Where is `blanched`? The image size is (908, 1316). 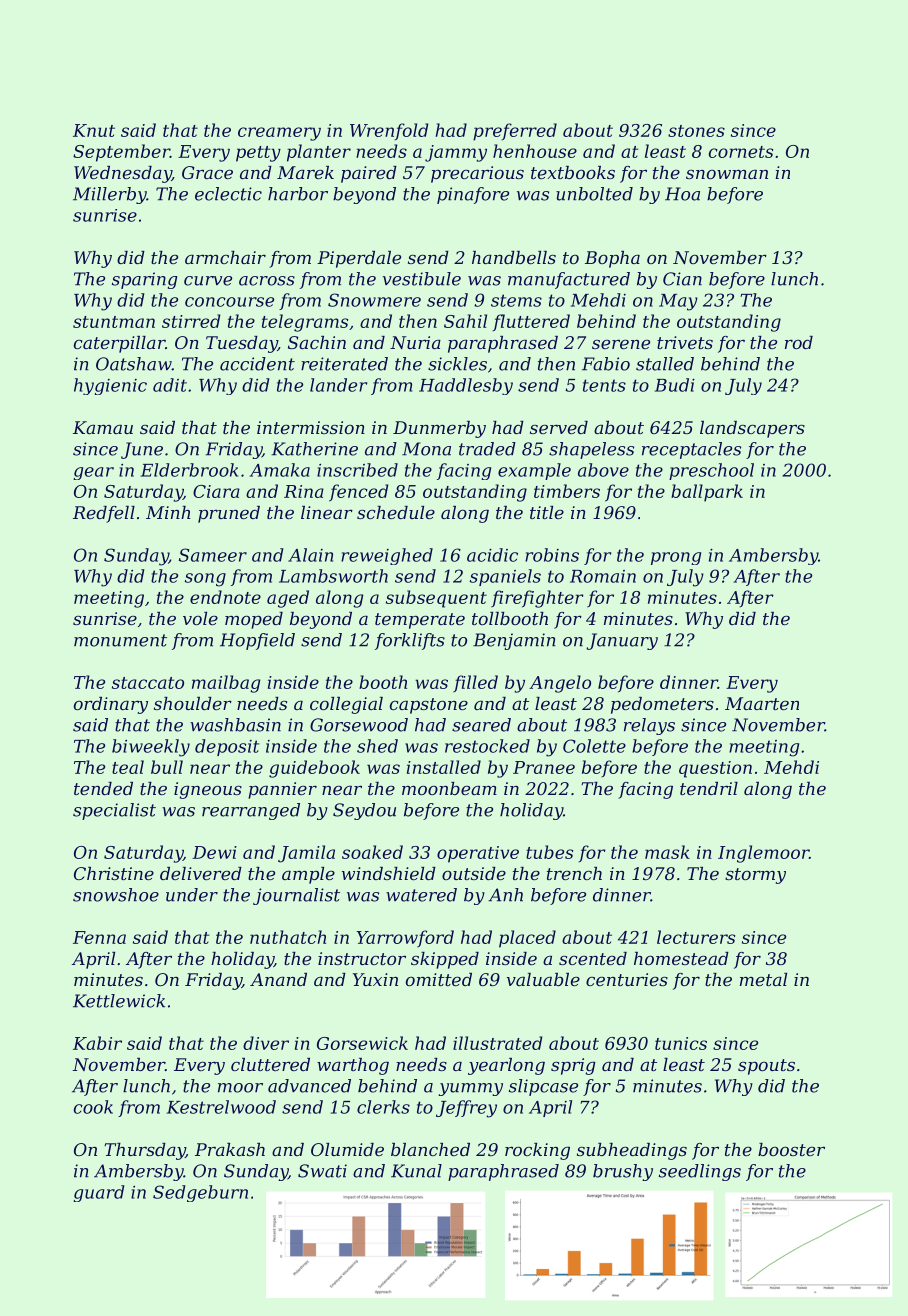 blanched is located at coordinates (430, 1149).
